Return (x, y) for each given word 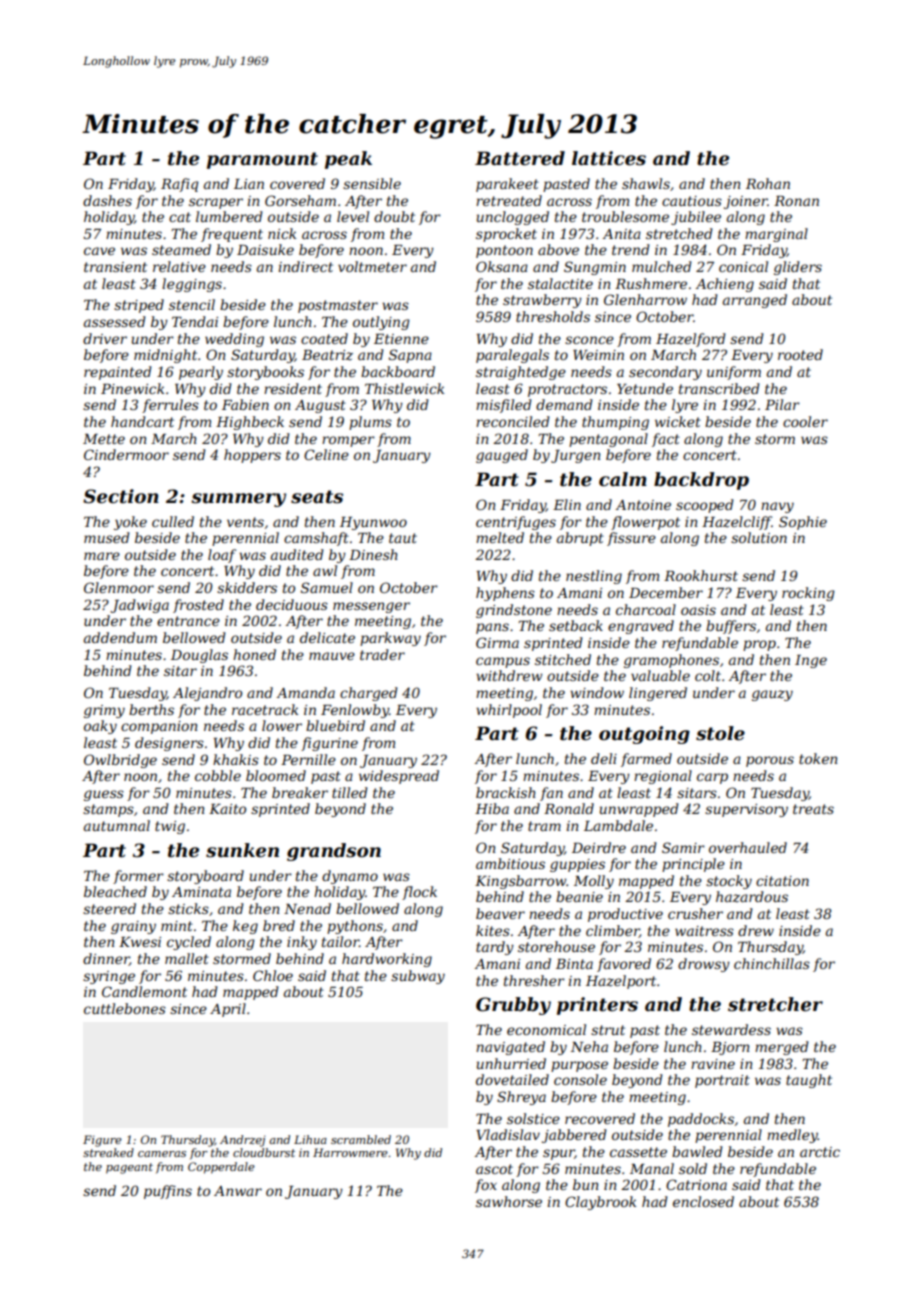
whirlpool (509, 711)
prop (759, 645)
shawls (646, 183)
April (228, 1010)
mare (102, 556)
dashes (107, 200)
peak (348, 160)
